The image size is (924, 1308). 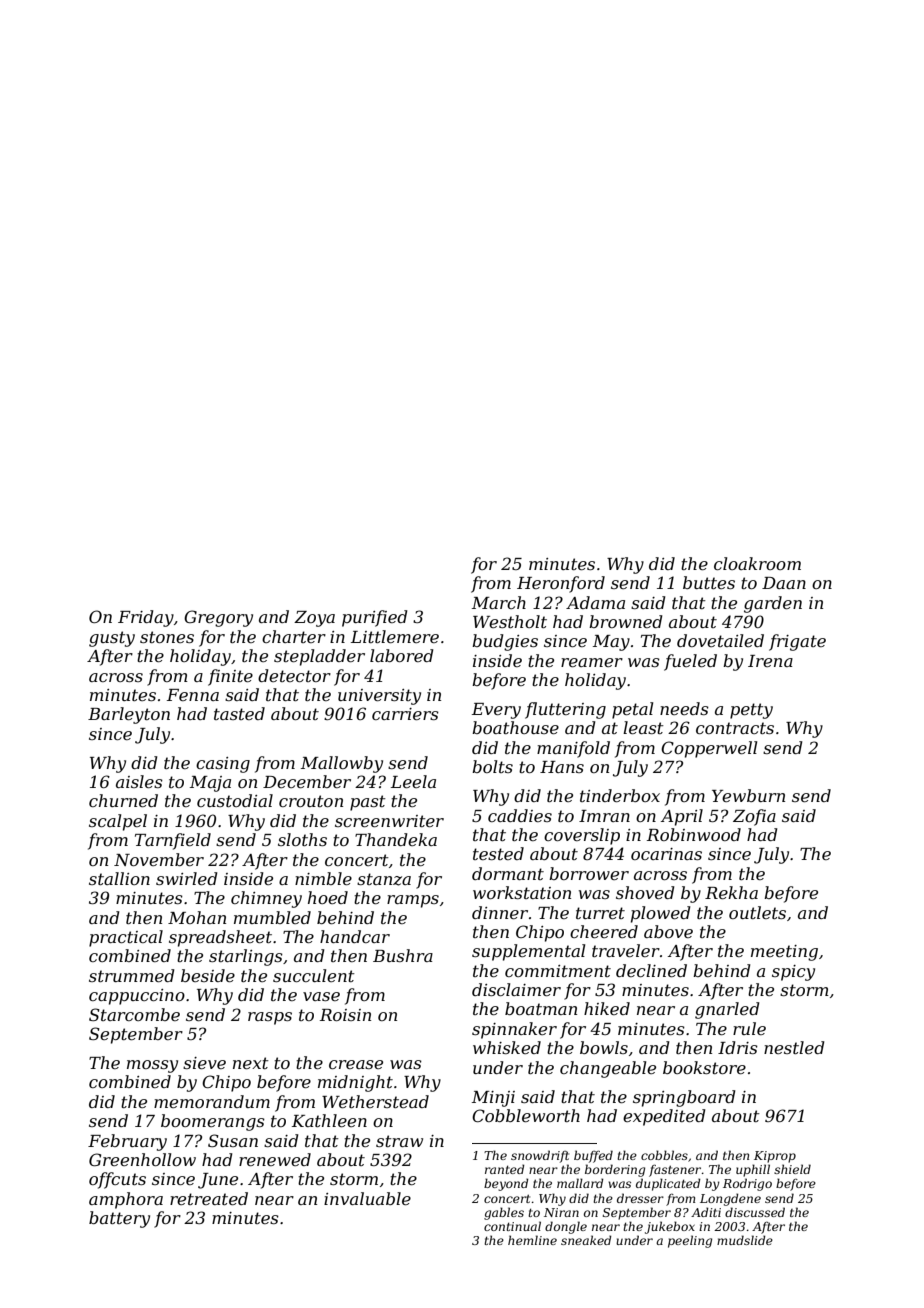 I want to click on cloakroom, so click(x=757, y=563).
